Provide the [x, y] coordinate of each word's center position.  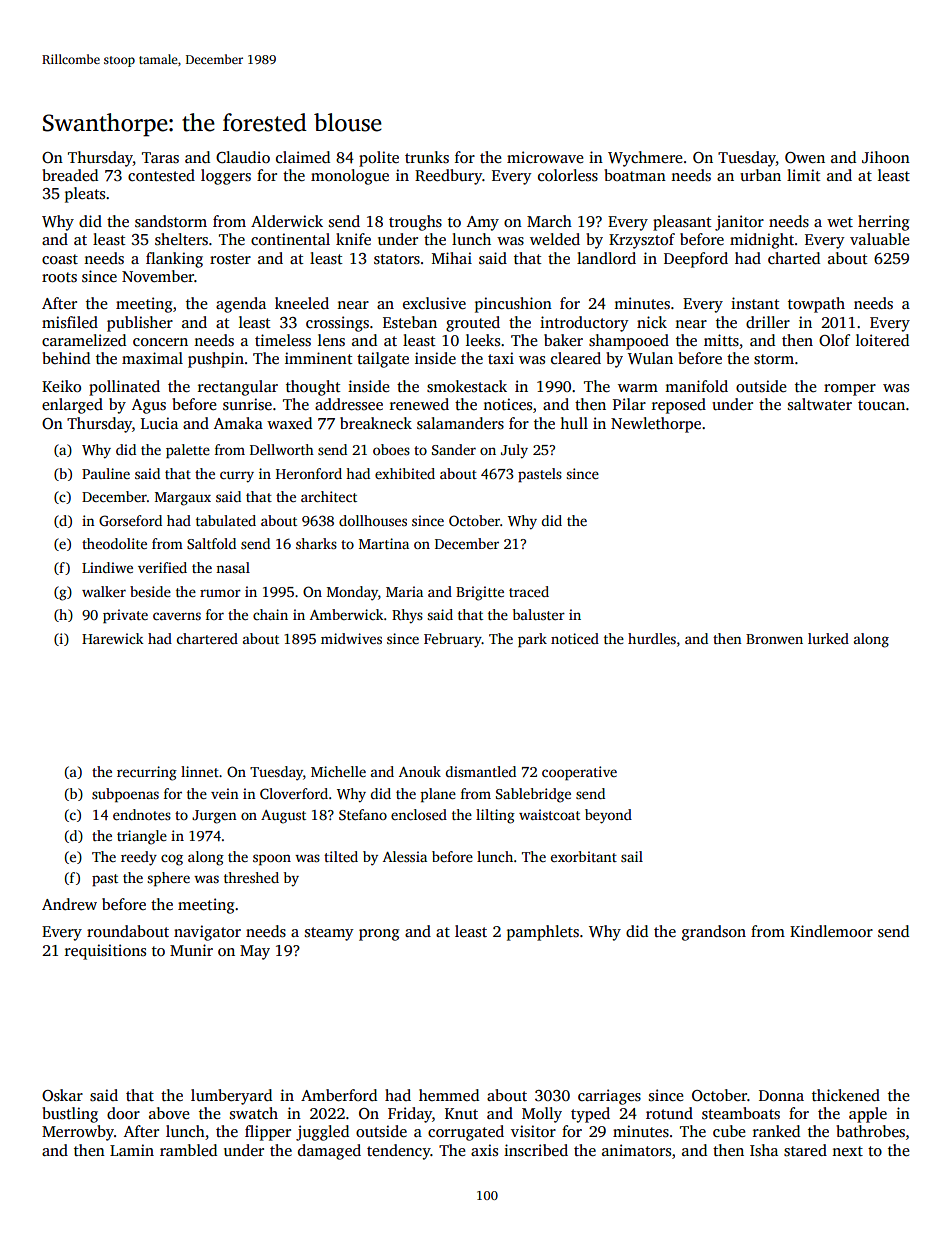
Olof [834, 340]
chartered [207, 638]
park [532, 640]
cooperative [579, 773]
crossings [337, 324]
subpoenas [125, 795]
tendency [399, 1152]
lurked [828, 638]
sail [632, 856]
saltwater [820, 404]
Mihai [452, 258]
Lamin [132, 1150]
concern [160, 342]
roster [230, 259]
